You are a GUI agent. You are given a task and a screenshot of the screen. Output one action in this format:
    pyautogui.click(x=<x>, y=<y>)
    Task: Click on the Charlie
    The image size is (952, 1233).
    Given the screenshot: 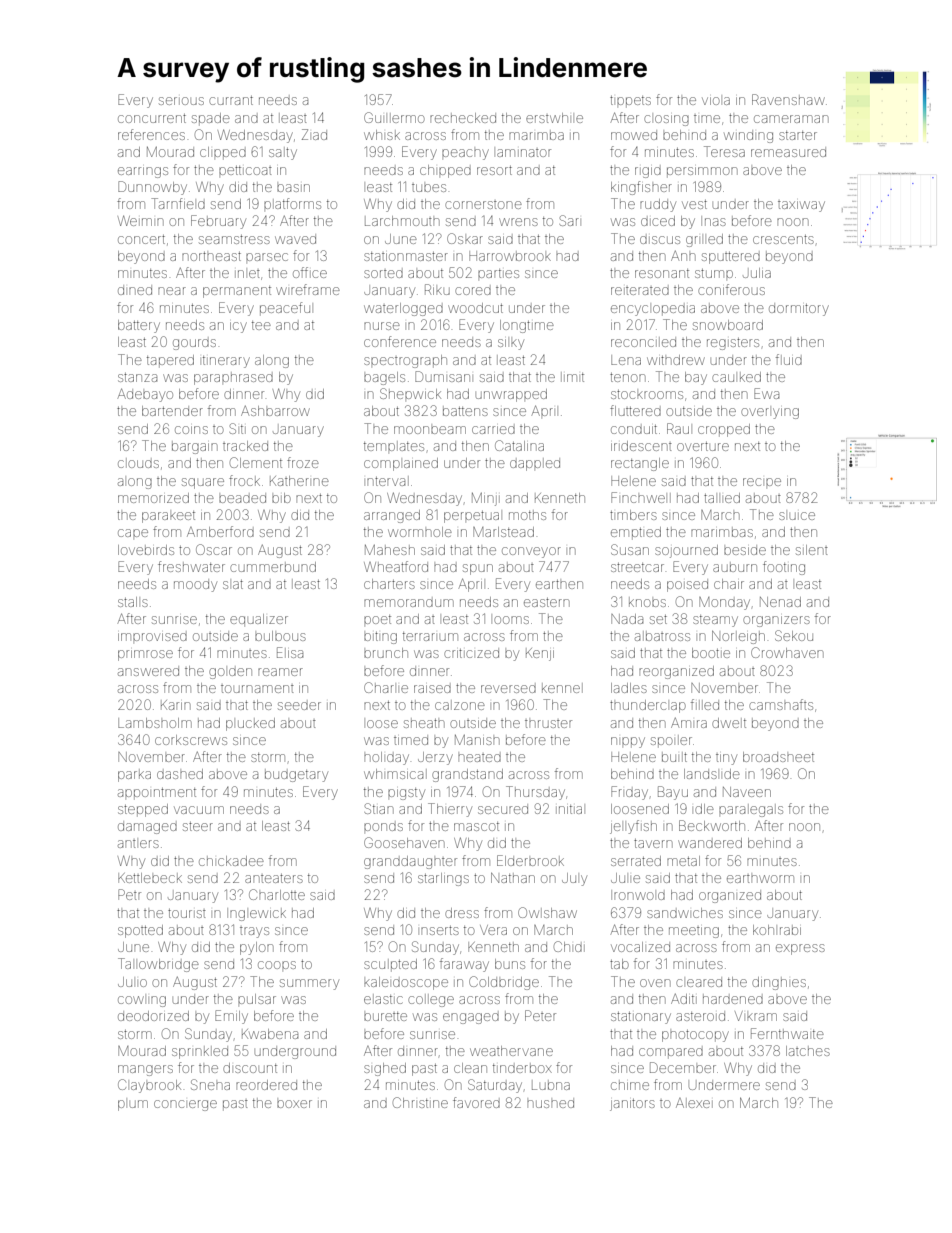 What is the action you would take?
    pyautogui.click(x=386, y=687)
